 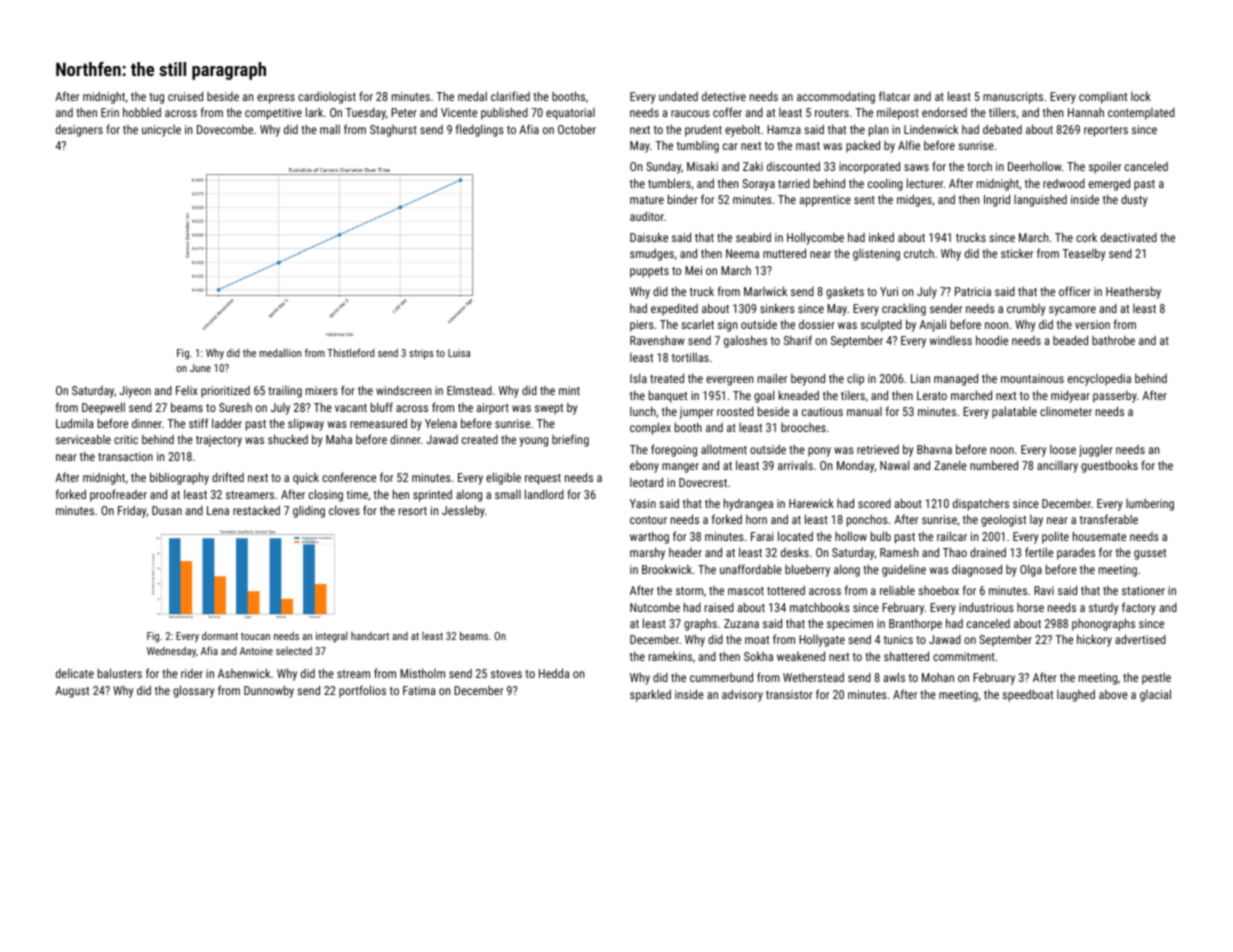 I want to click on drained, so click(x=988, y=552).
